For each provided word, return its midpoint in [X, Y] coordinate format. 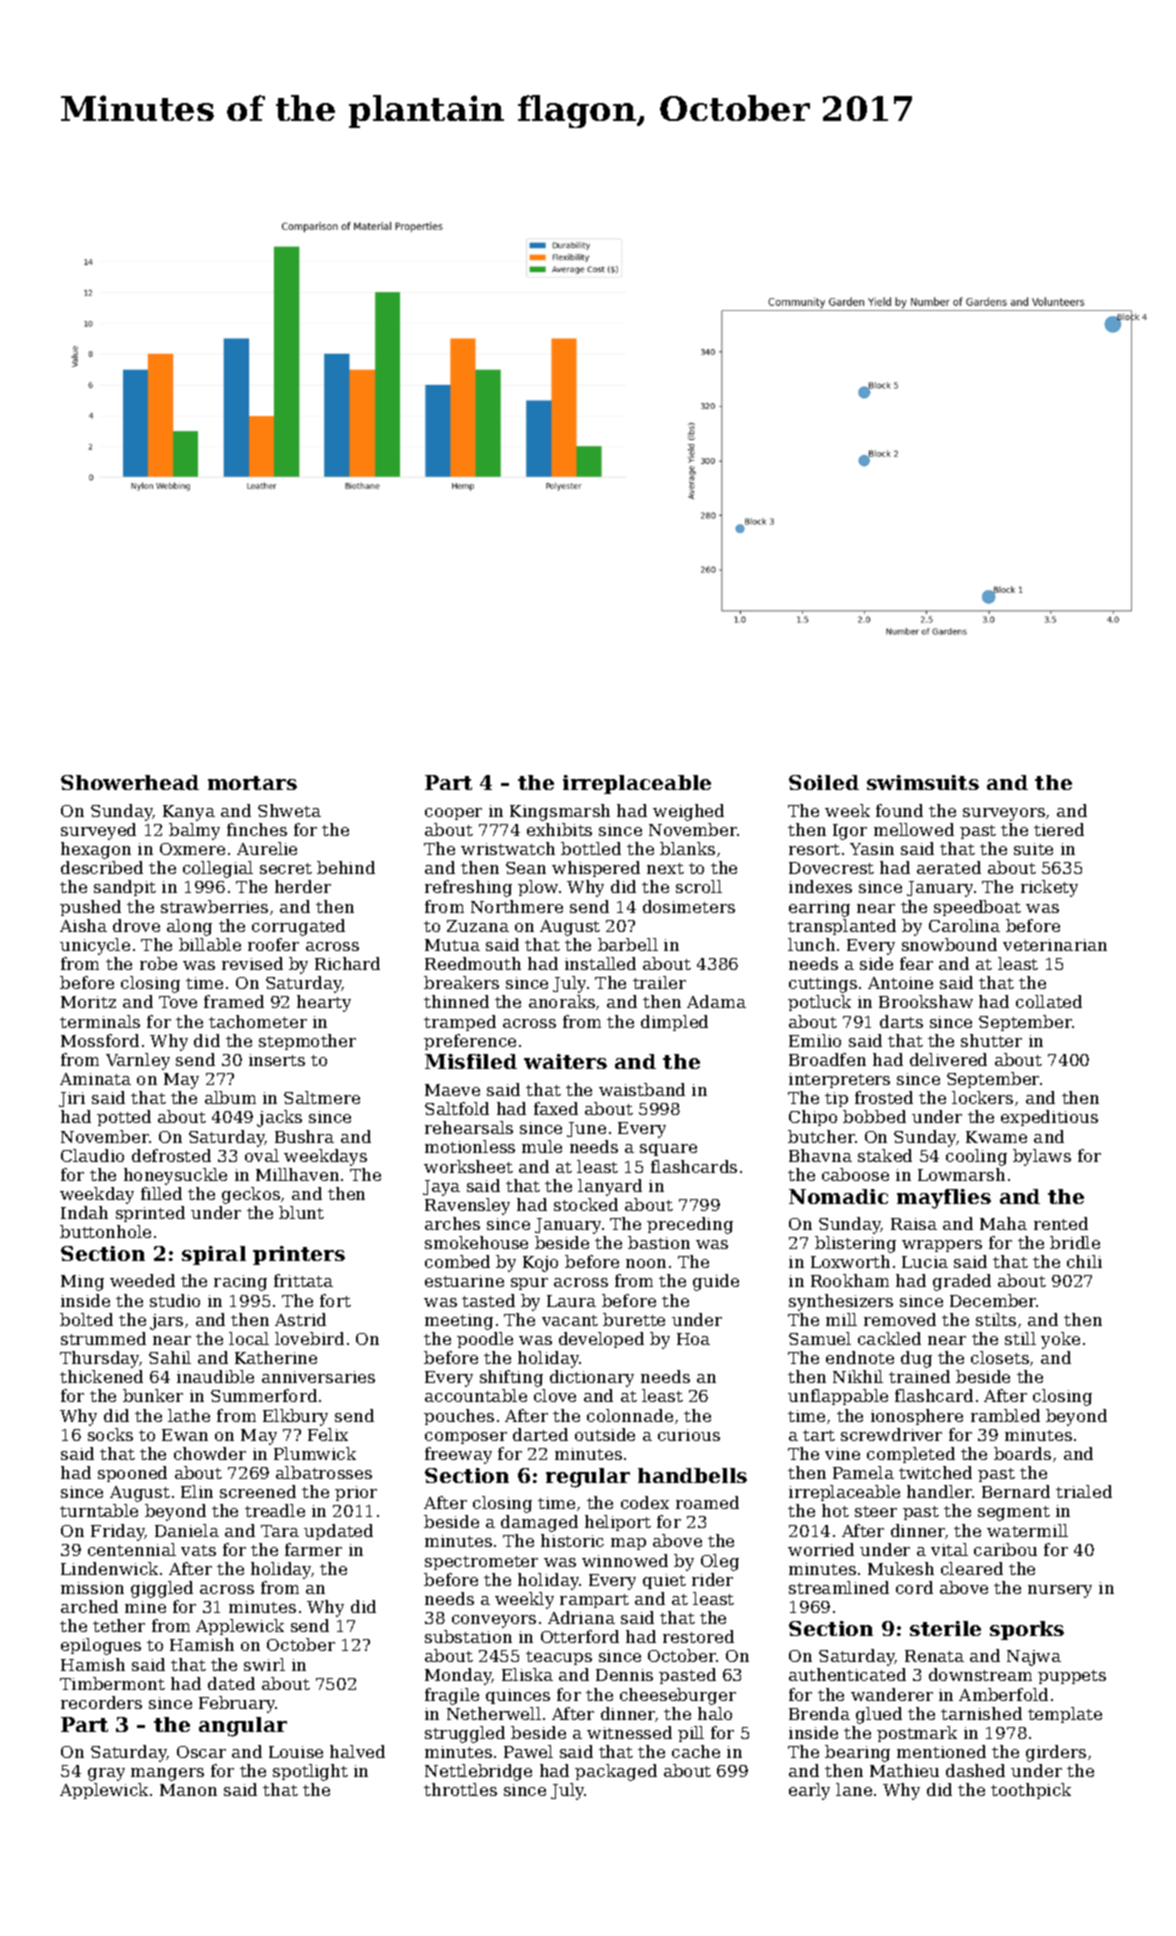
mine [145, 1607]
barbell [628, 944]
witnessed [629, 1732]
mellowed [914, 829]
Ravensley [467, 1206]
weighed [688, 812]
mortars [252, 783]
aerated [949, 867]
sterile [945, 1628]
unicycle [95, 946]
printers [299, 1255]
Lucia [925, 1262]
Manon [188, 1790]
